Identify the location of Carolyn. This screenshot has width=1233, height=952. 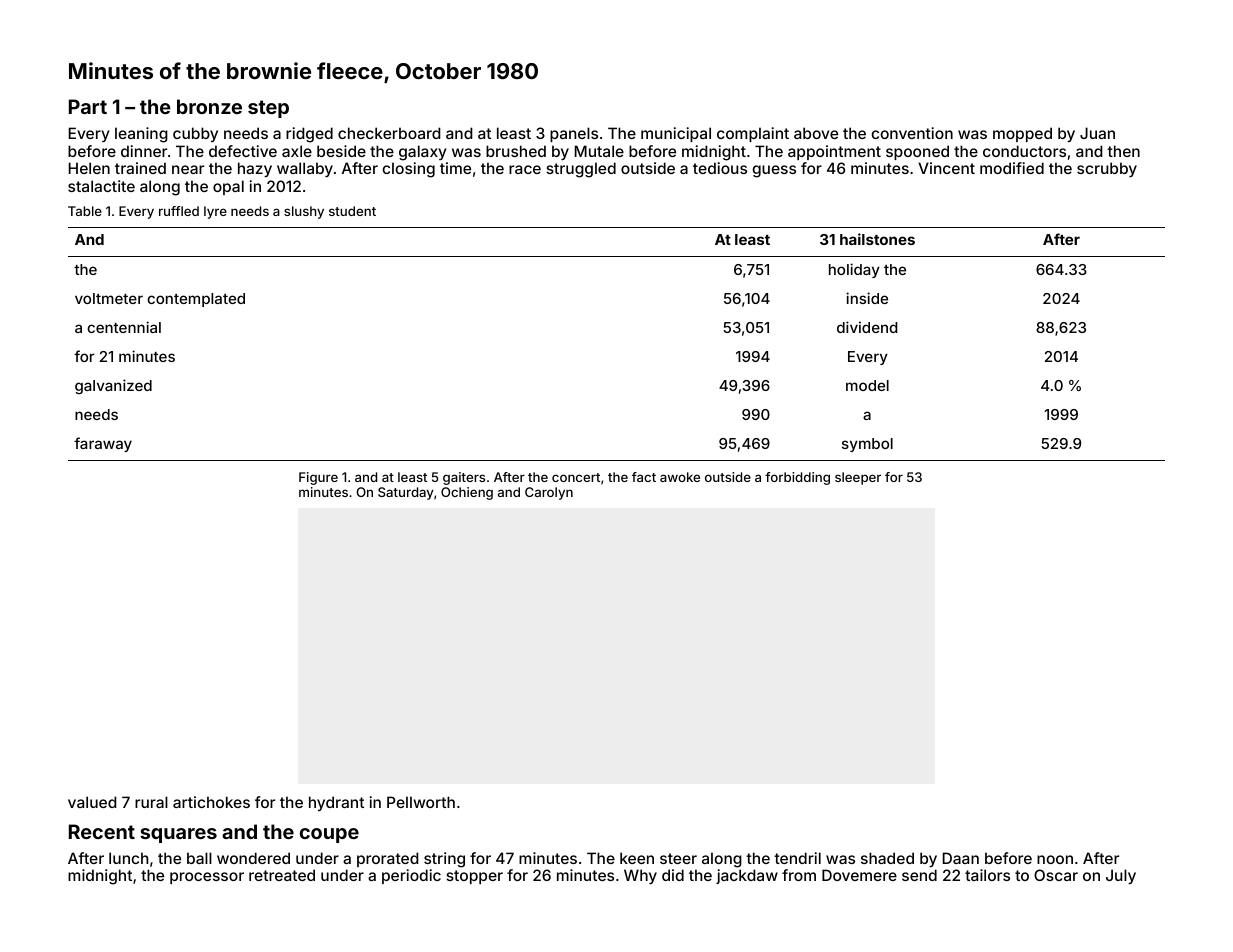
(549, 493).
